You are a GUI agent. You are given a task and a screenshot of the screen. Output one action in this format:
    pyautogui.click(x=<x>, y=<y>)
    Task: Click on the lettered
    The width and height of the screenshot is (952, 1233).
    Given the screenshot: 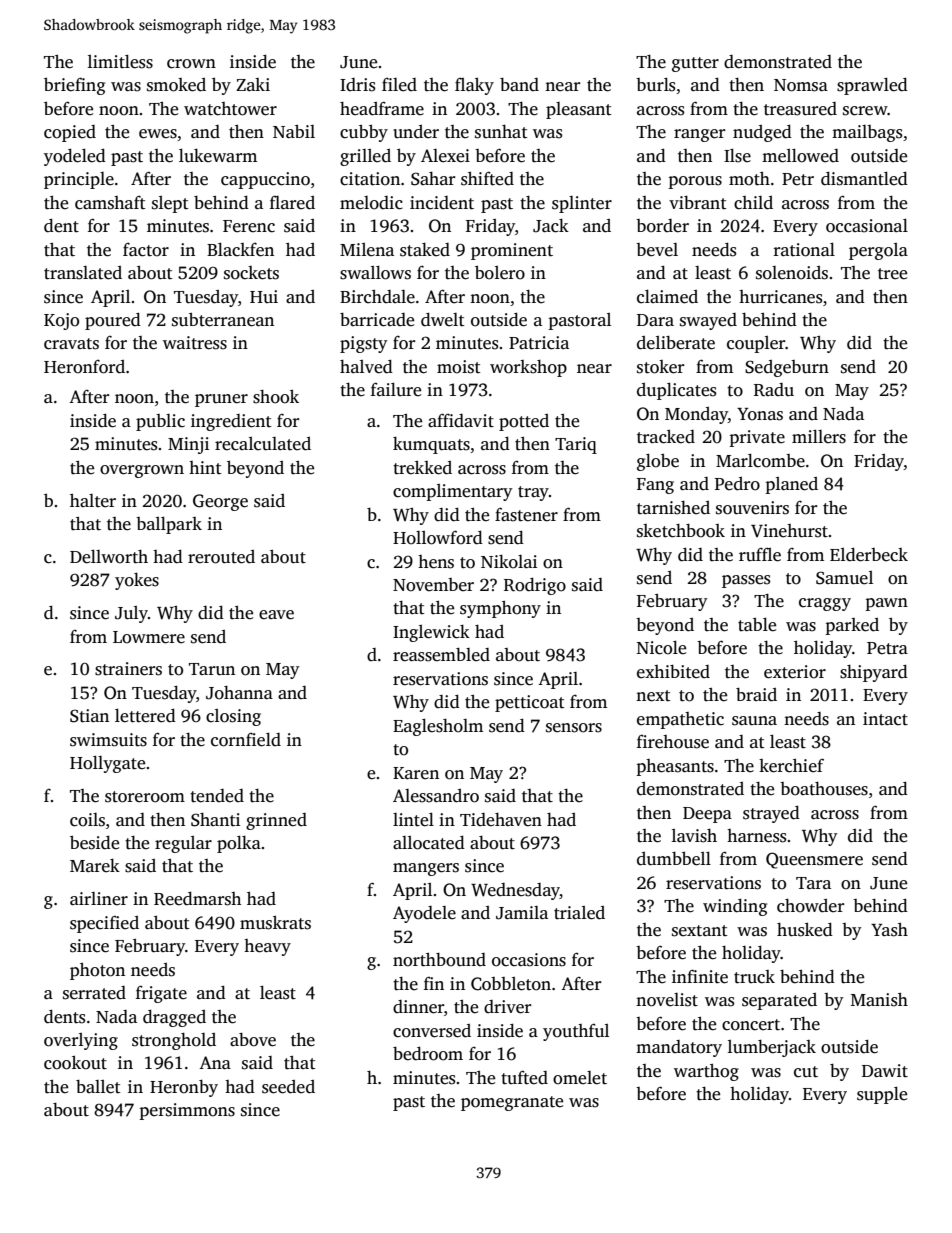 What is the action you would take?
    pyautogui.click(x=145, y=716)
